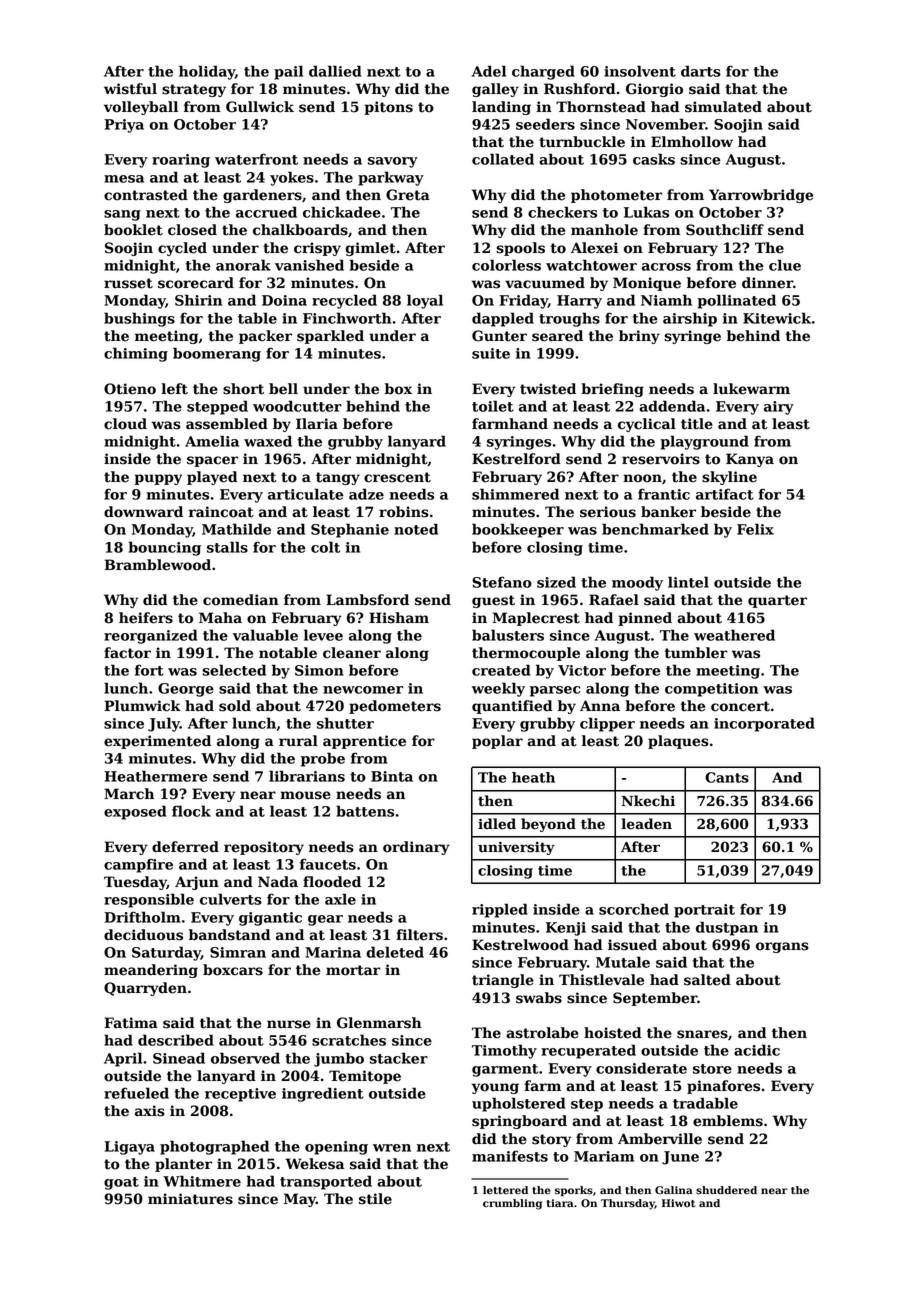 The width and height of the screenshot is (924, 1308). What do you see at coordinates (176, 1040) in the screenshot?
I see `described` at bounding box center [176, 1040].
